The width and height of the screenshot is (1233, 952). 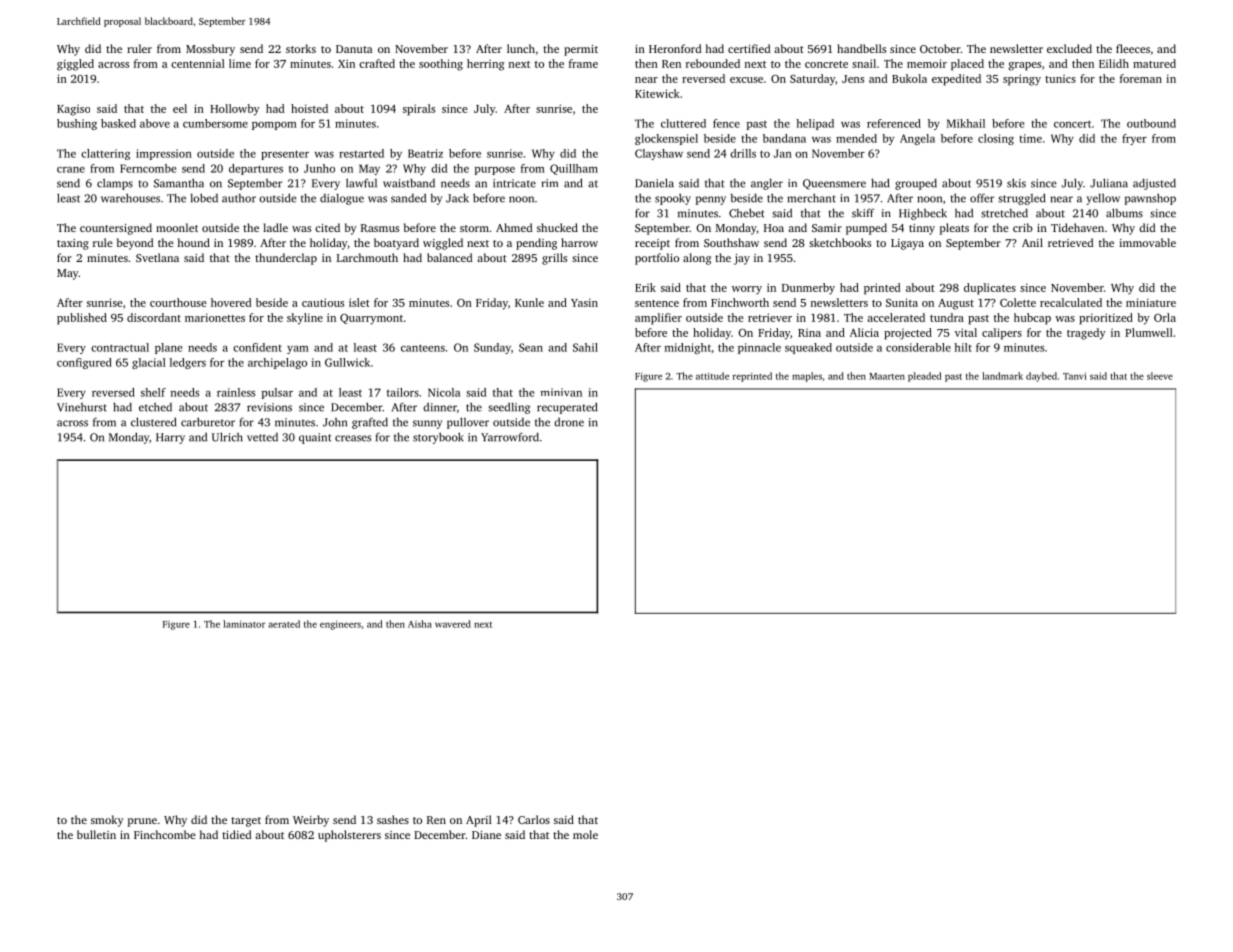 I want to click on Diane, so click(x=486, y=835).
